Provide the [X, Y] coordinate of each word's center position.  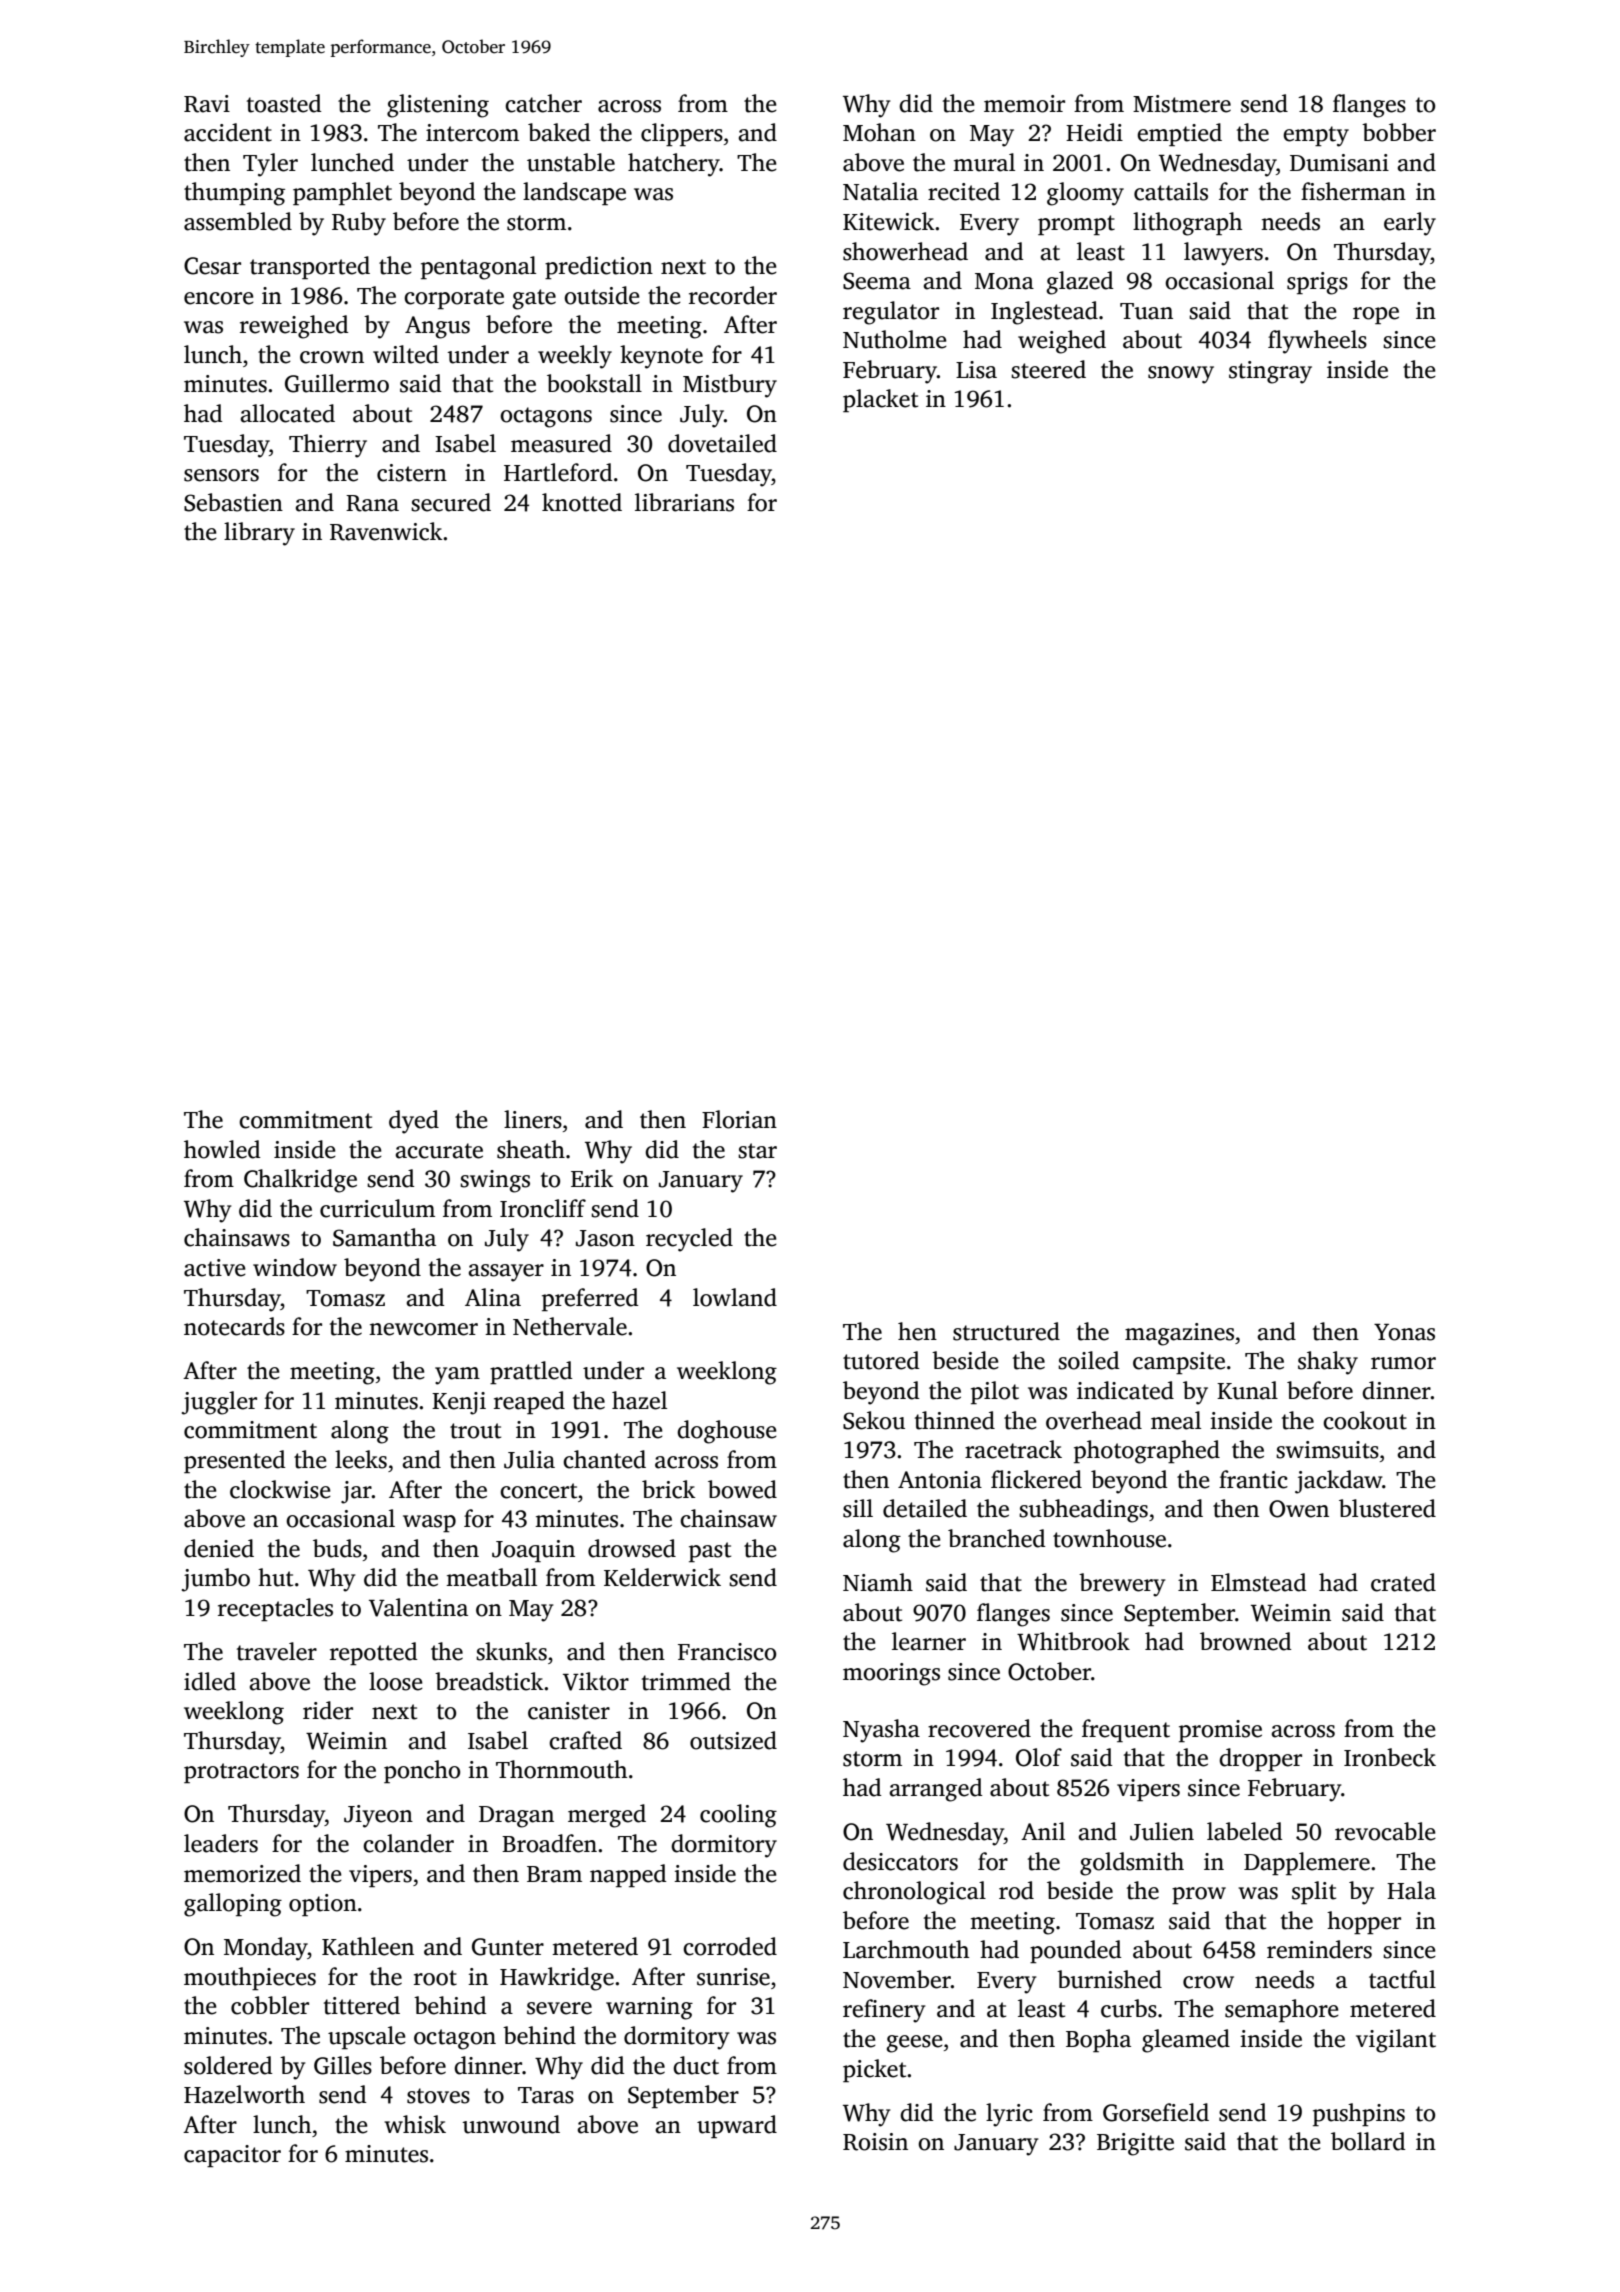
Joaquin [533, 1551]
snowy [1181, 375]
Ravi [207, 104]
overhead [1094, 1420]
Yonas [1404, 1332]
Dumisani [1339, 163]
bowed [742, 1489]
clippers [682, 134]
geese [915, 2044]
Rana [372, 503]
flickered [1036, 1479]
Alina [493, 1297]
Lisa [976, 370]
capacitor [232, 2156]
